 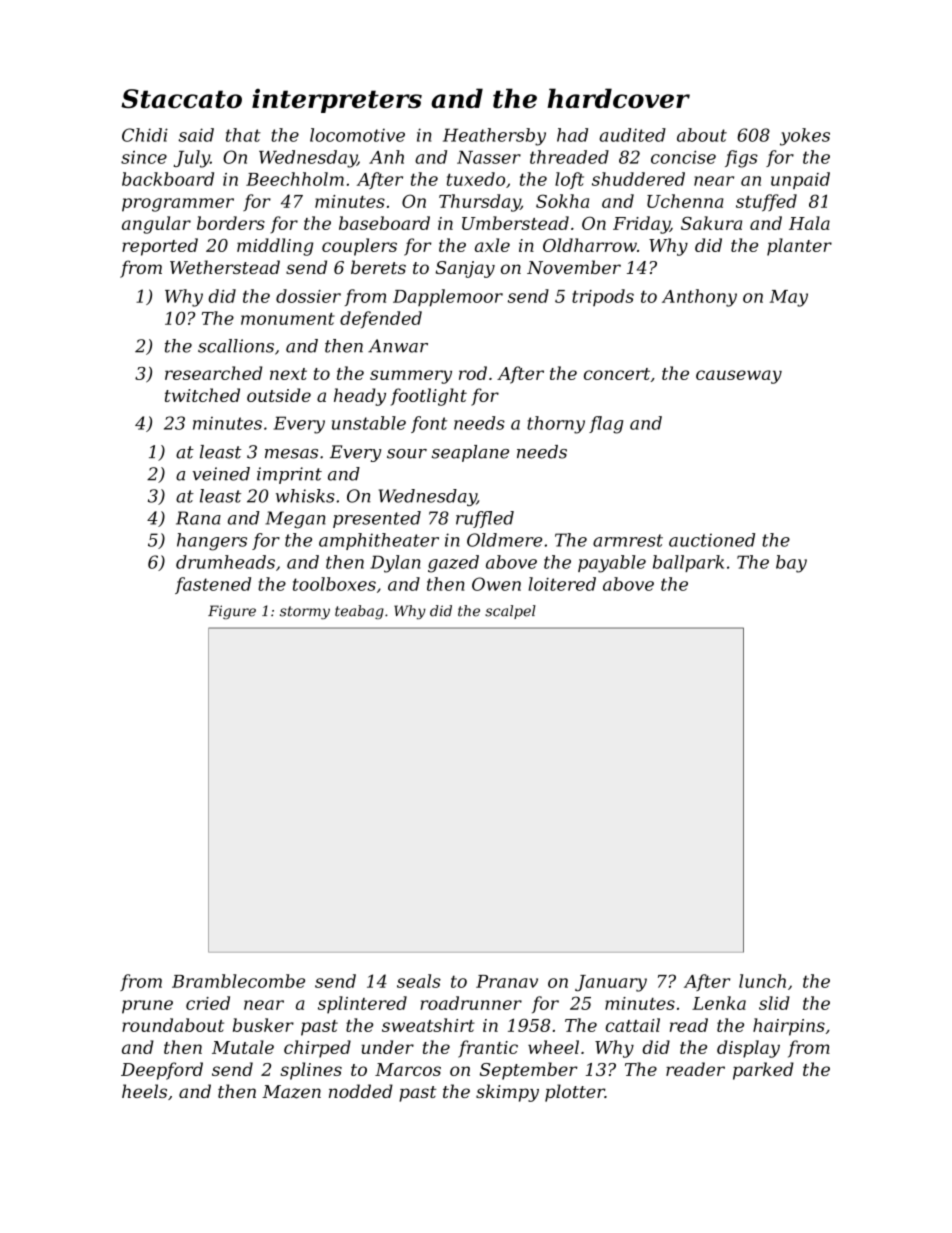 What do you see at coordinates (386, 157) in the page?
I see `Anh` at bounding box center [386, 157].
